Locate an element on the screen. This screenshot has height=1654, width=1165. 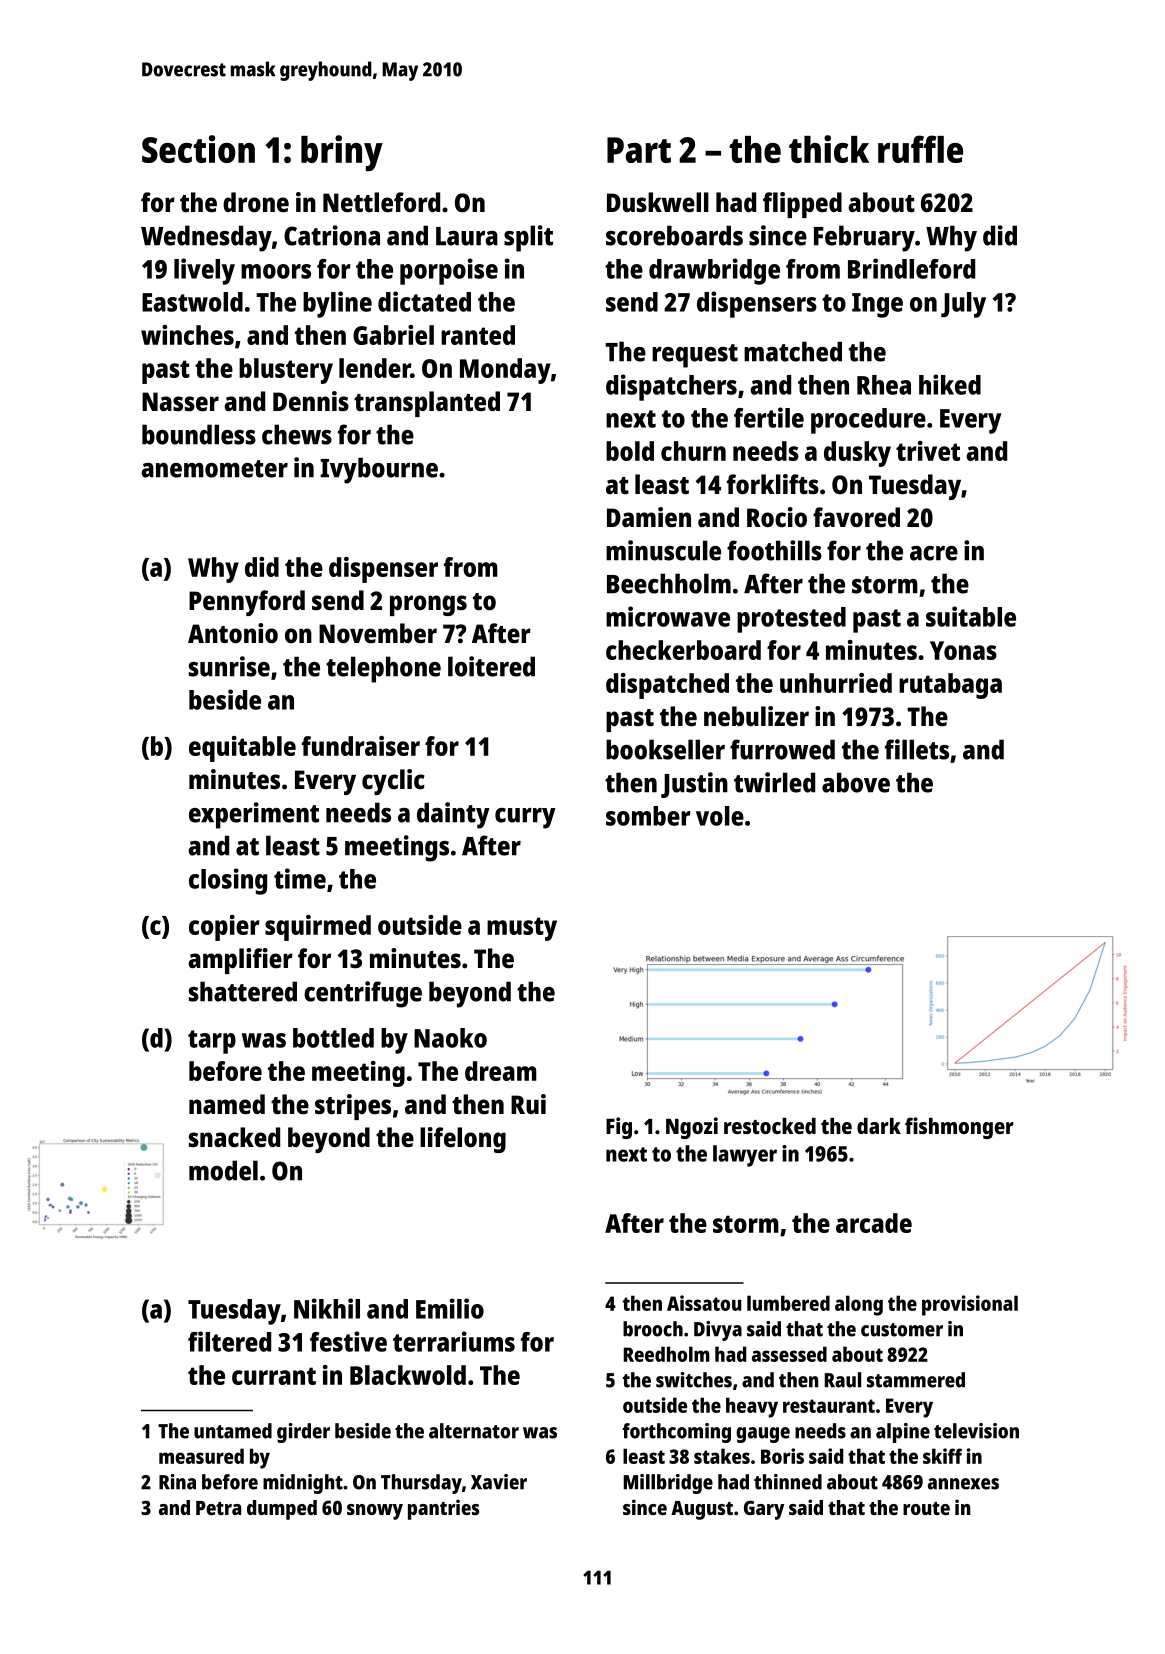
girder is located at coordinates (303, 1433).
